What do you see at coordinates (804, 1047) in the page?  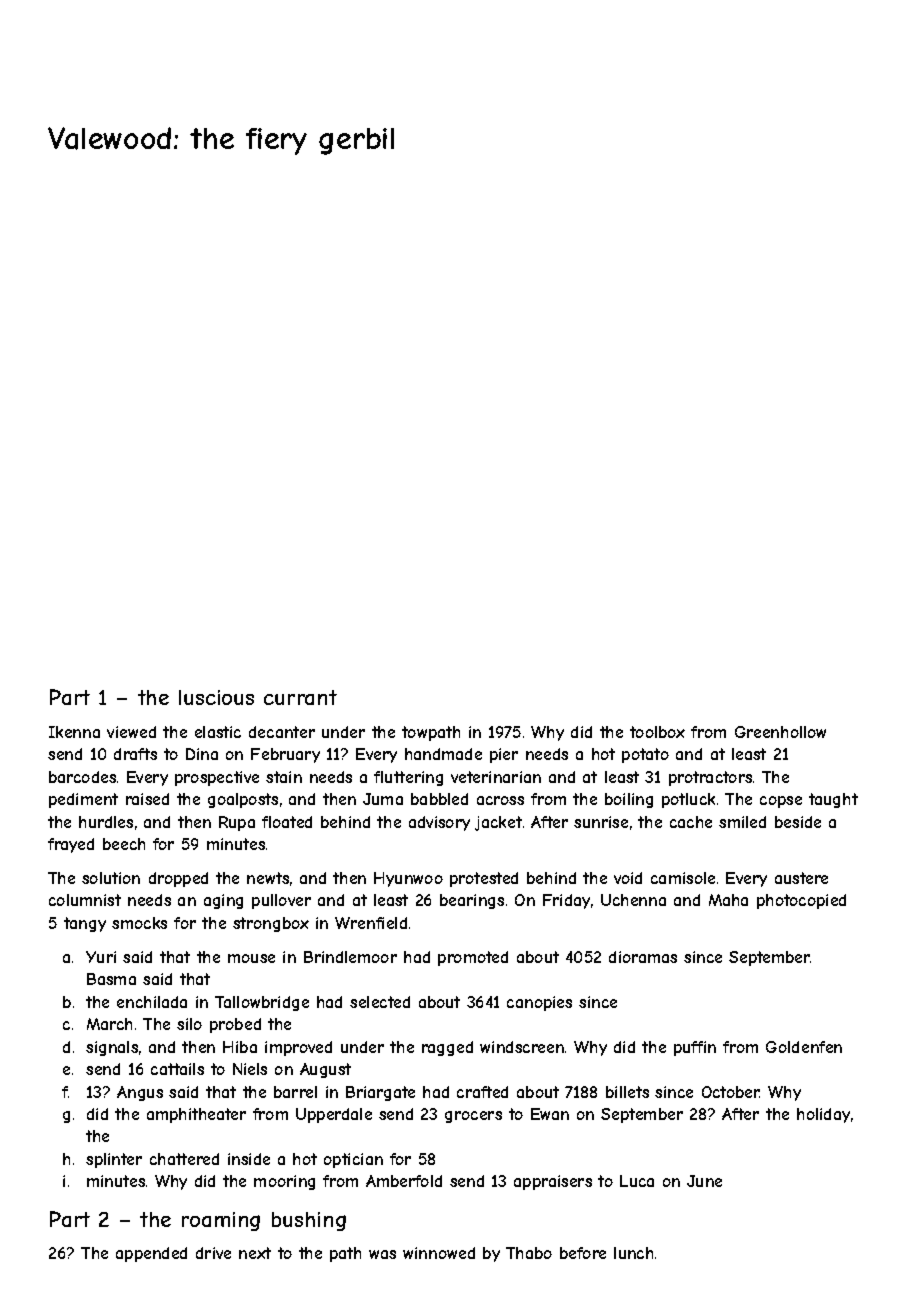 I see `Goldenfen` at bounding box center [804, 1047].
